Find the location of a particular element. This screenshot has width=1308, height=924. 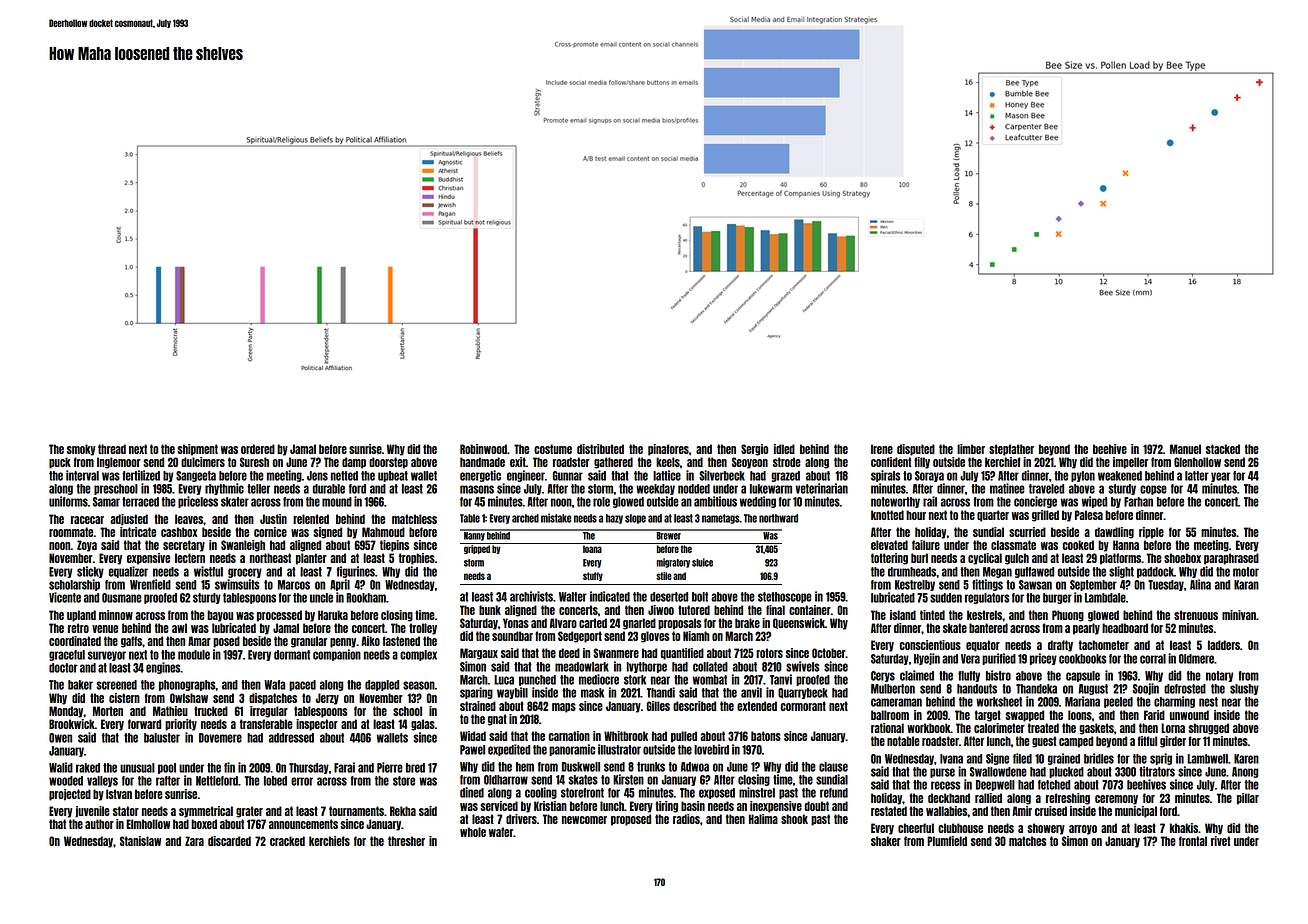

thresher is located at coordinates (406, 841).
